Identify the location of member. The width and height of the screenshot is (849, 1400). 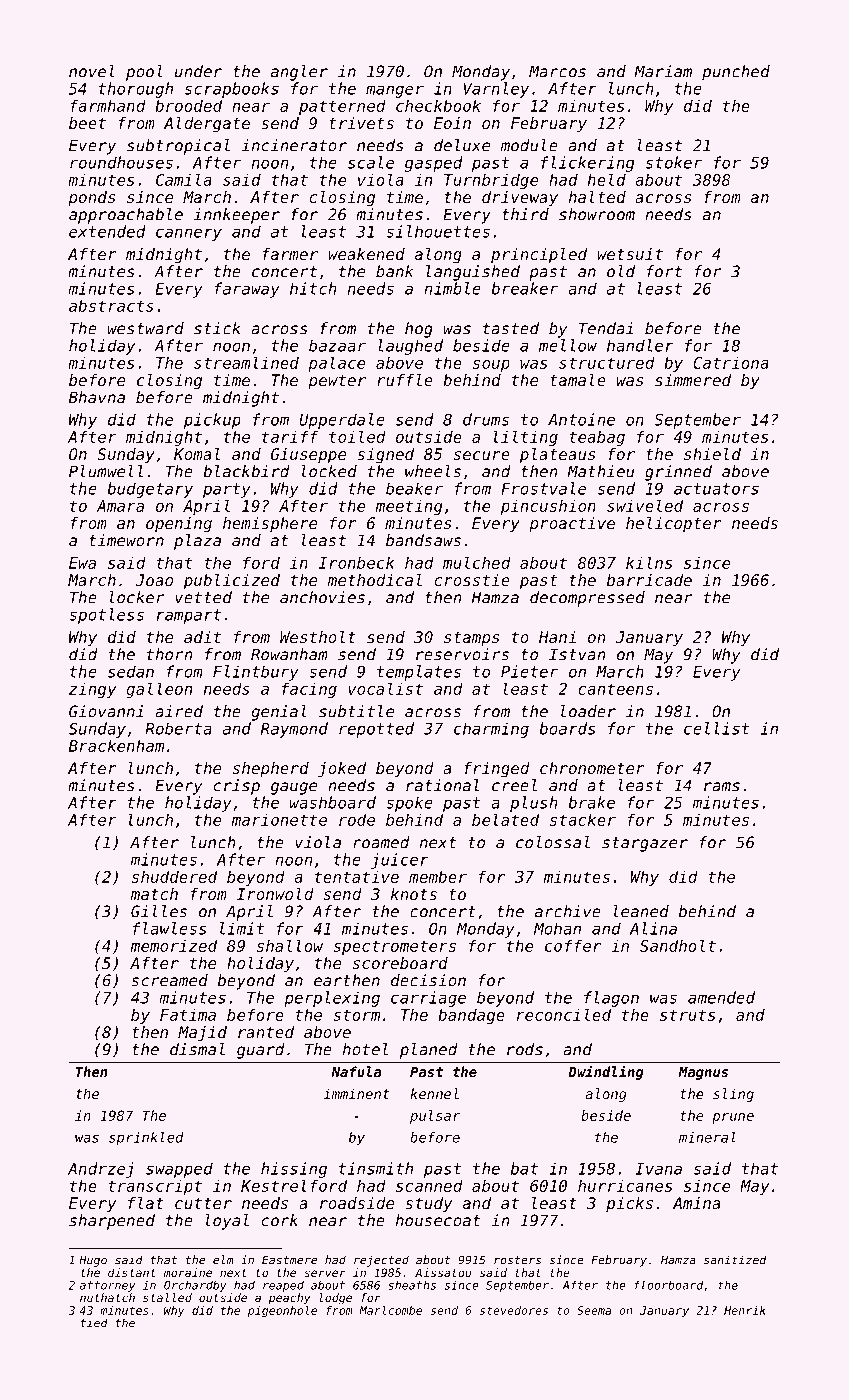
(438, 876).
